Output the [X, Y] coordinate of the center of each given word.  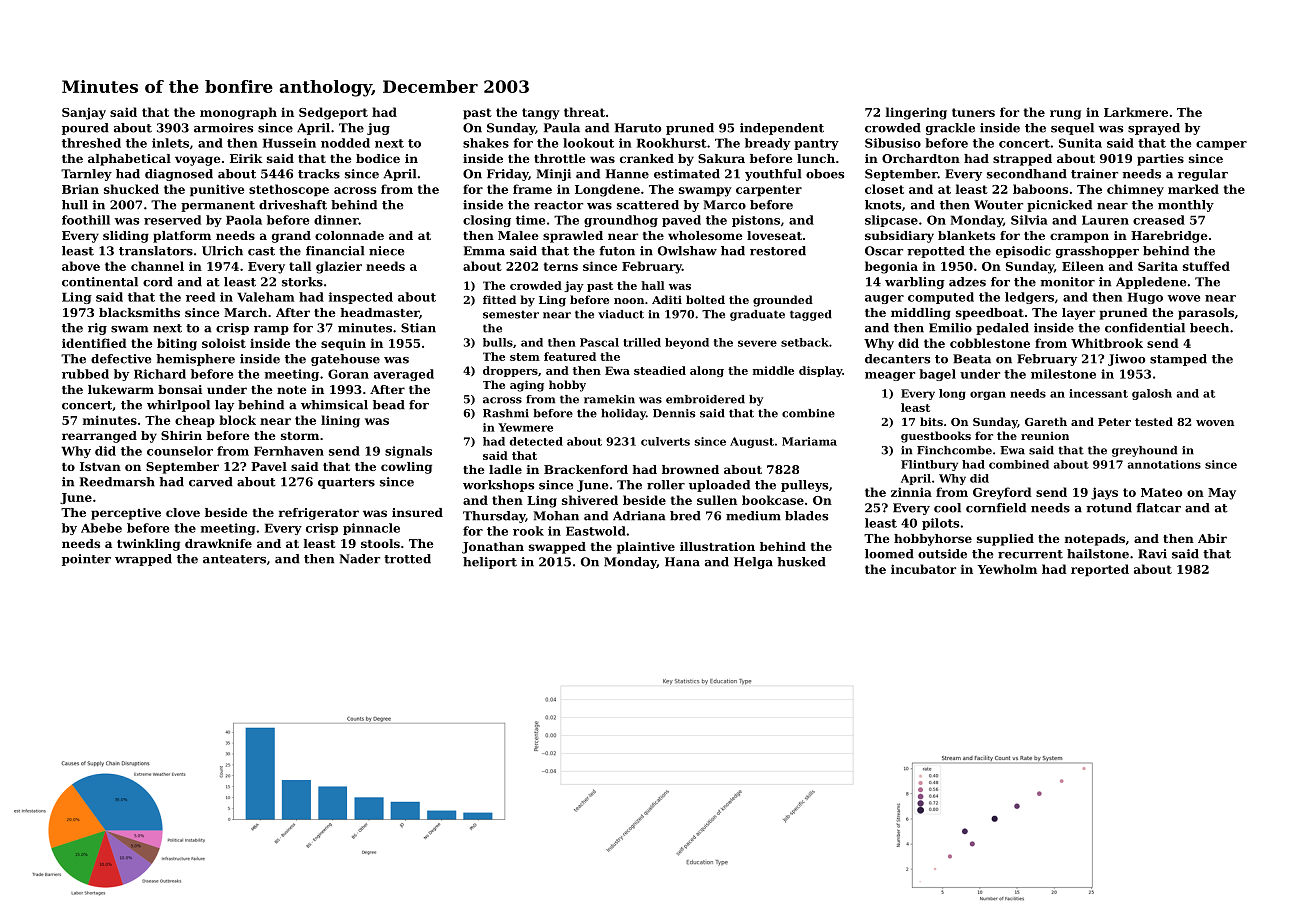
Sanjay [84, 114]
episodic [1023, 252]
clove [183, 512]
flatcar [1158, 508]
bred [685, 516]
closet [884, 189]
